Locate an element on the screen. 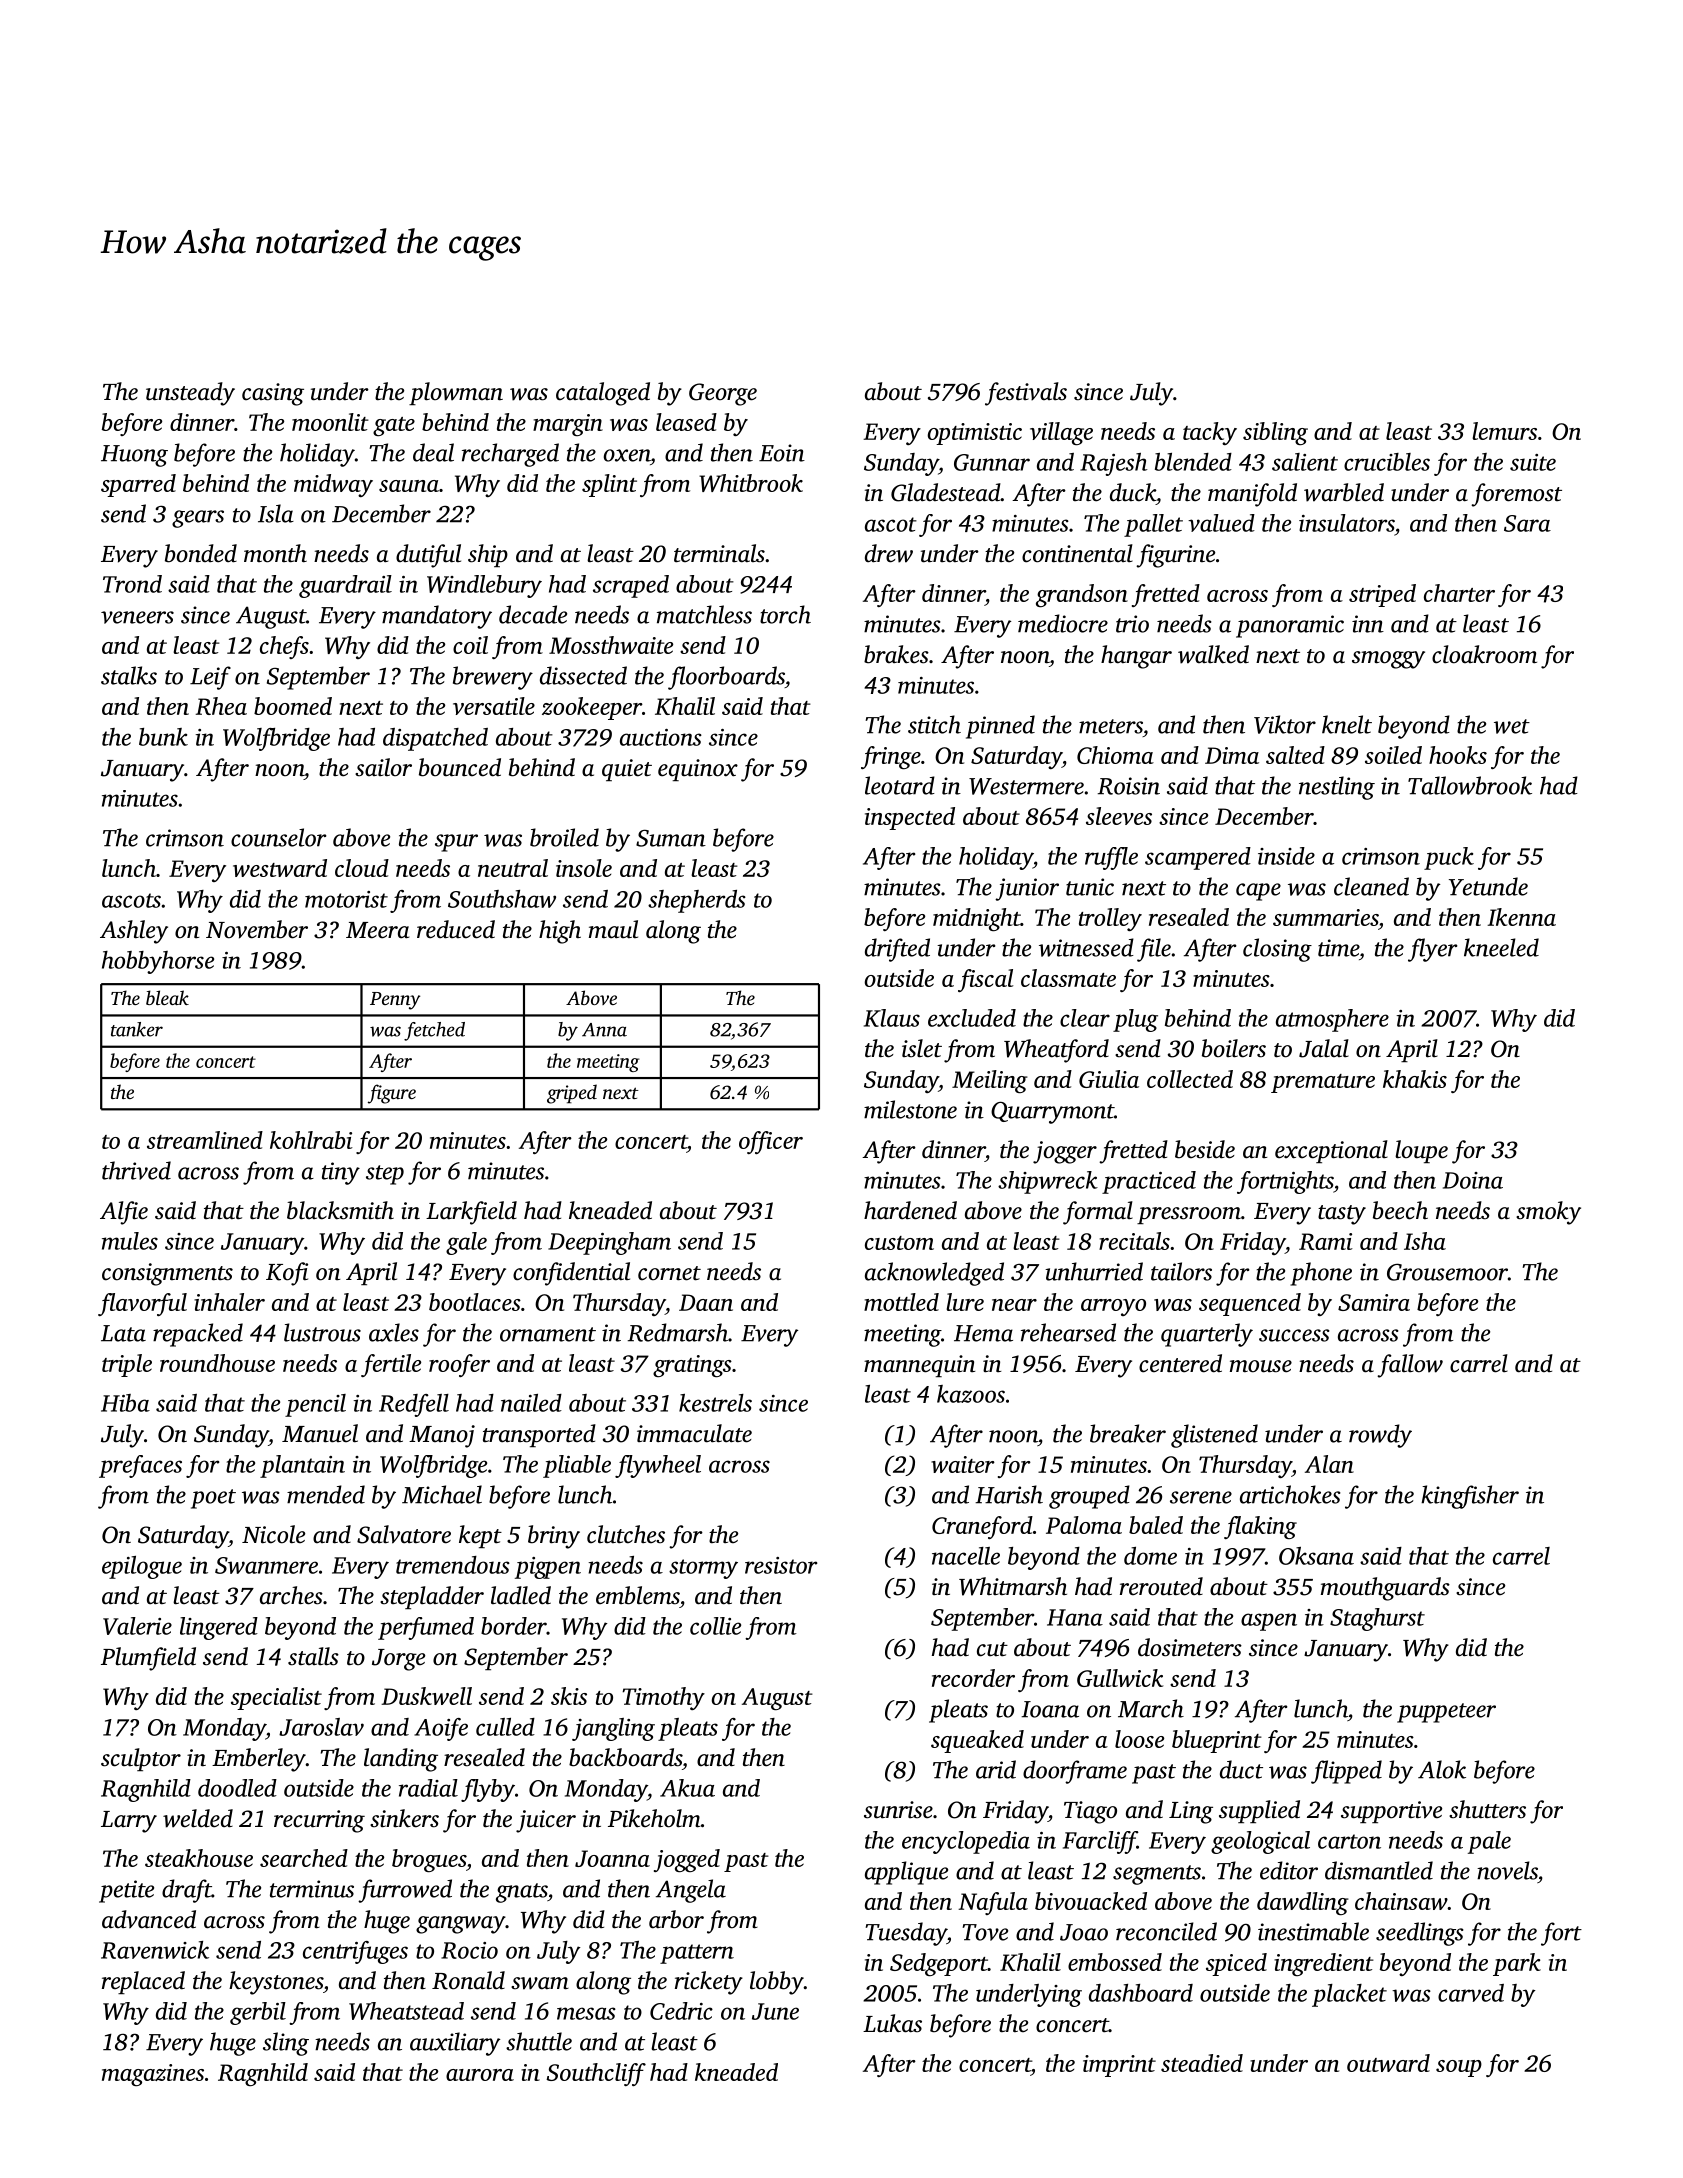  foremost is located at coordinates (1516, 495).
